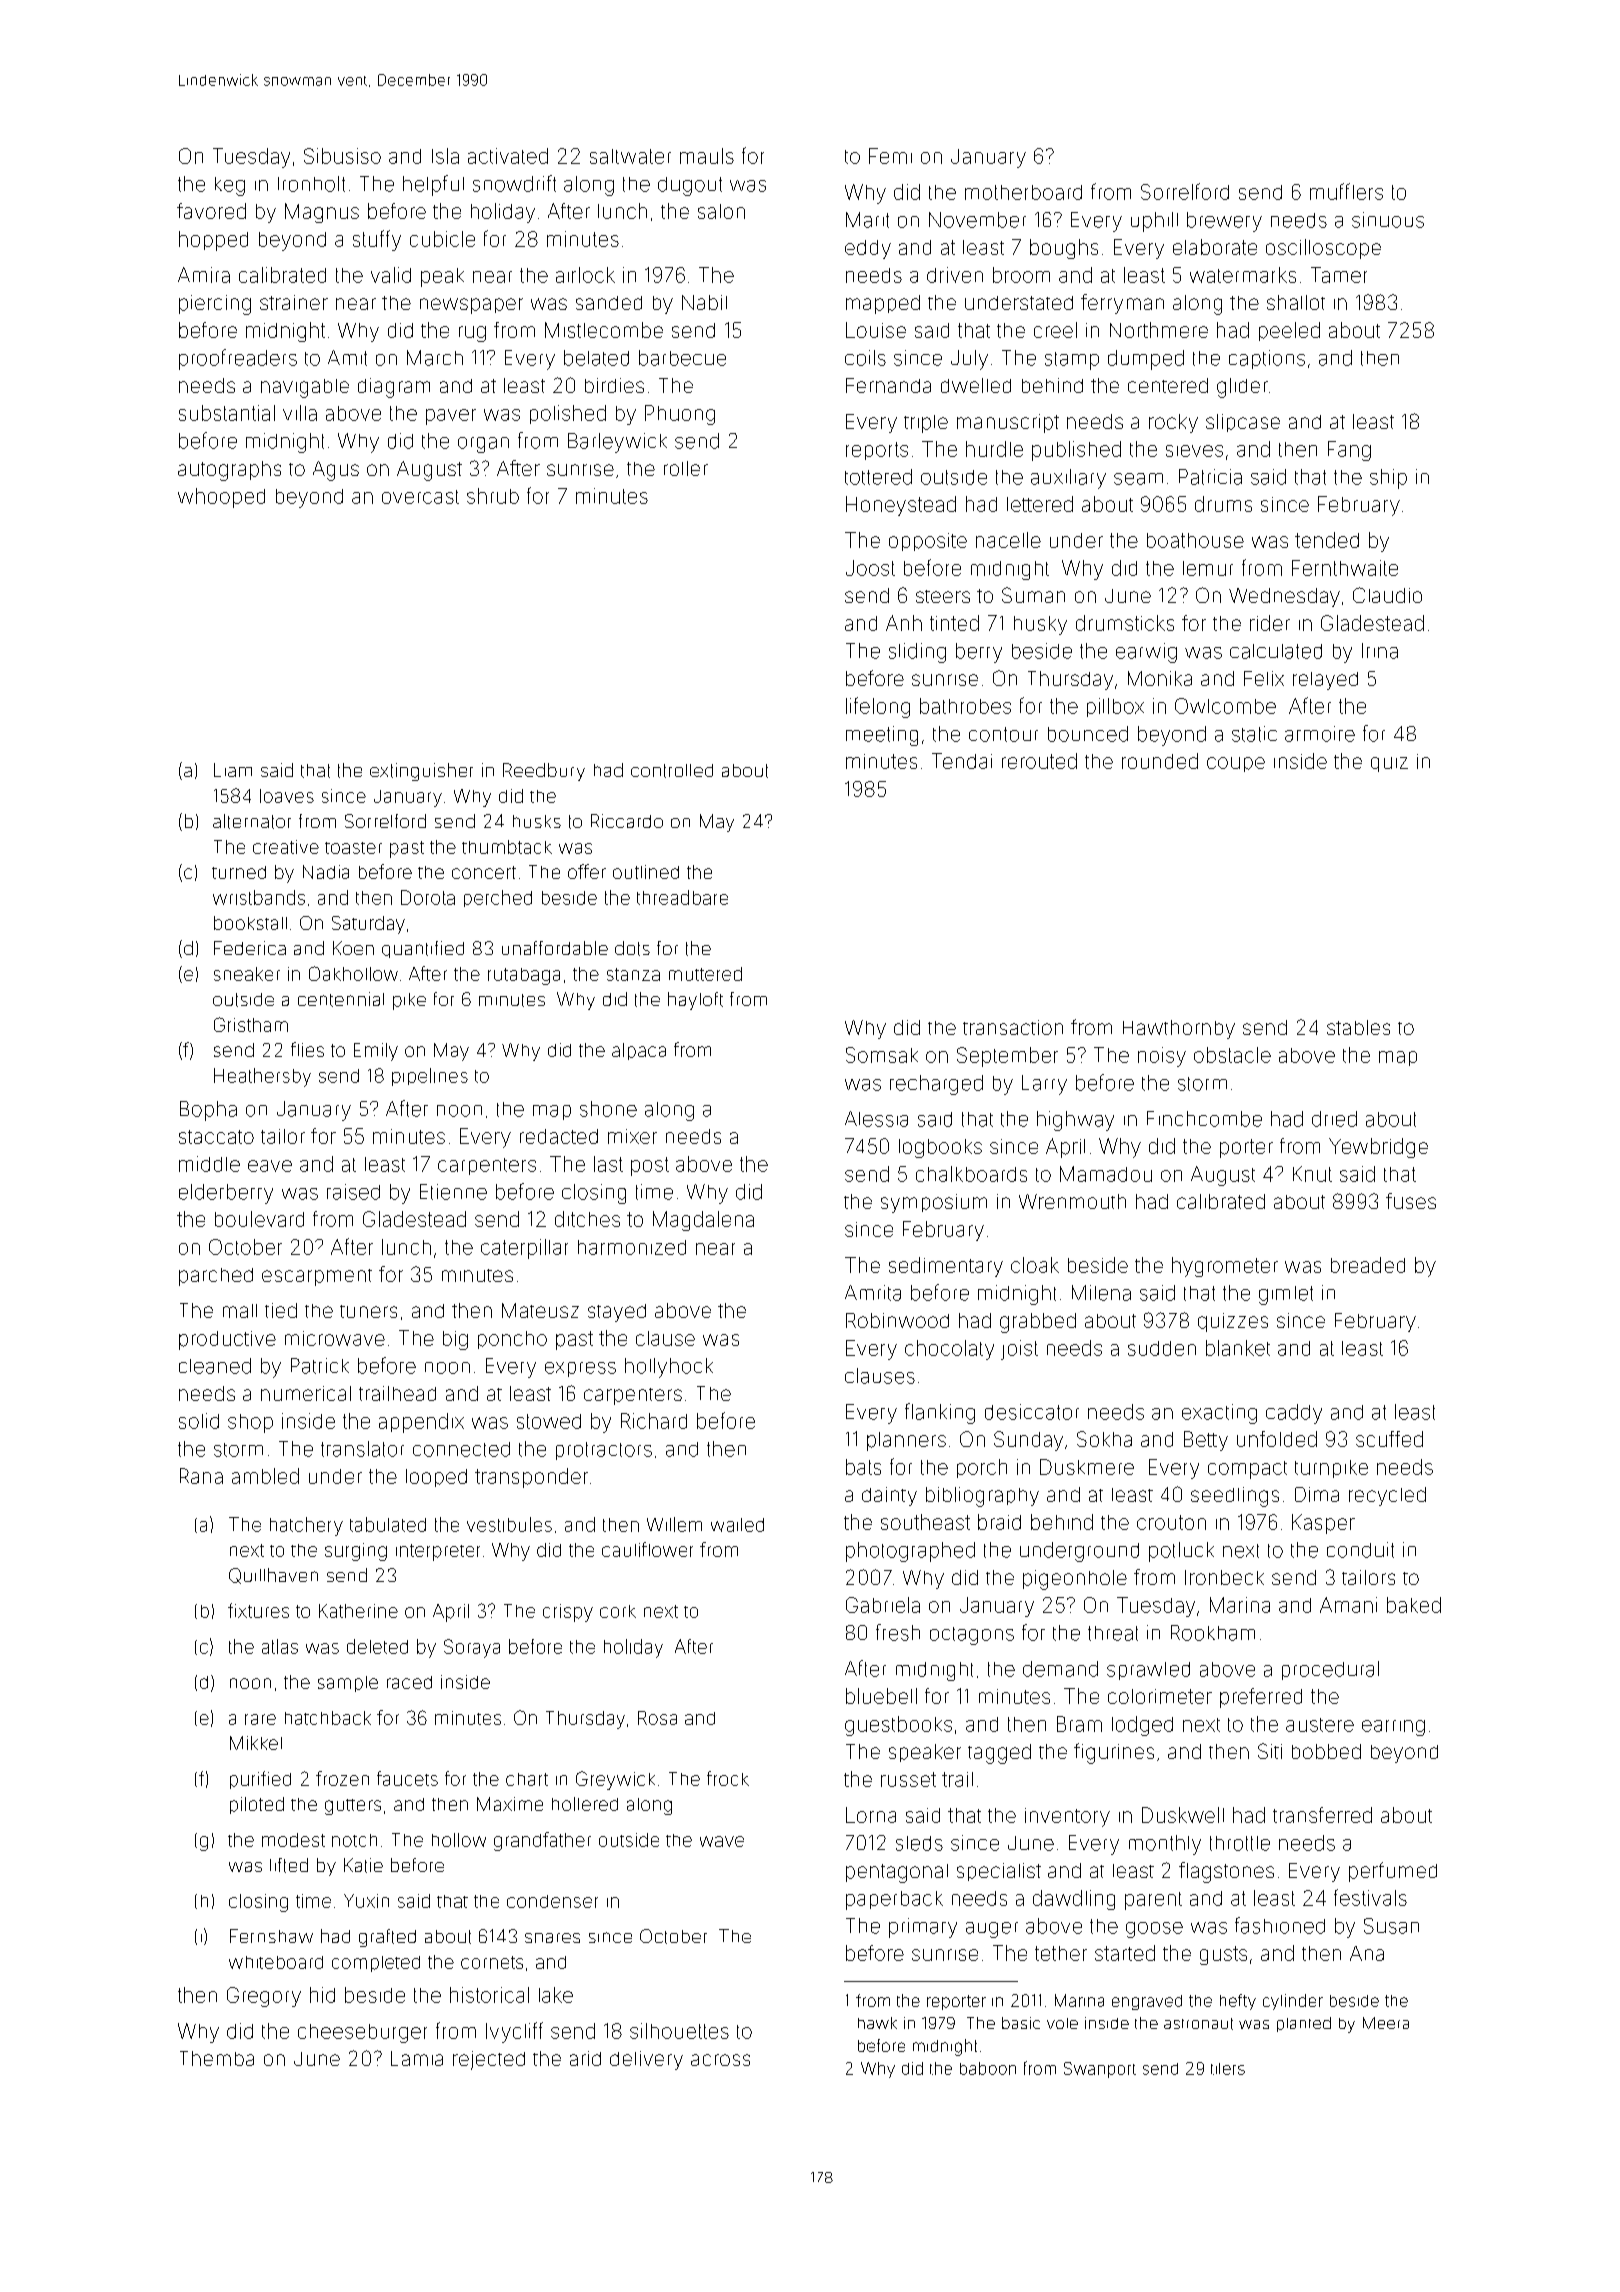 This screenshot has width=1620, height=2292. What do you see at coordinates (1228, 2069) in the screenshot?
I see `tilers` at bounding box center [1228, 2069].
